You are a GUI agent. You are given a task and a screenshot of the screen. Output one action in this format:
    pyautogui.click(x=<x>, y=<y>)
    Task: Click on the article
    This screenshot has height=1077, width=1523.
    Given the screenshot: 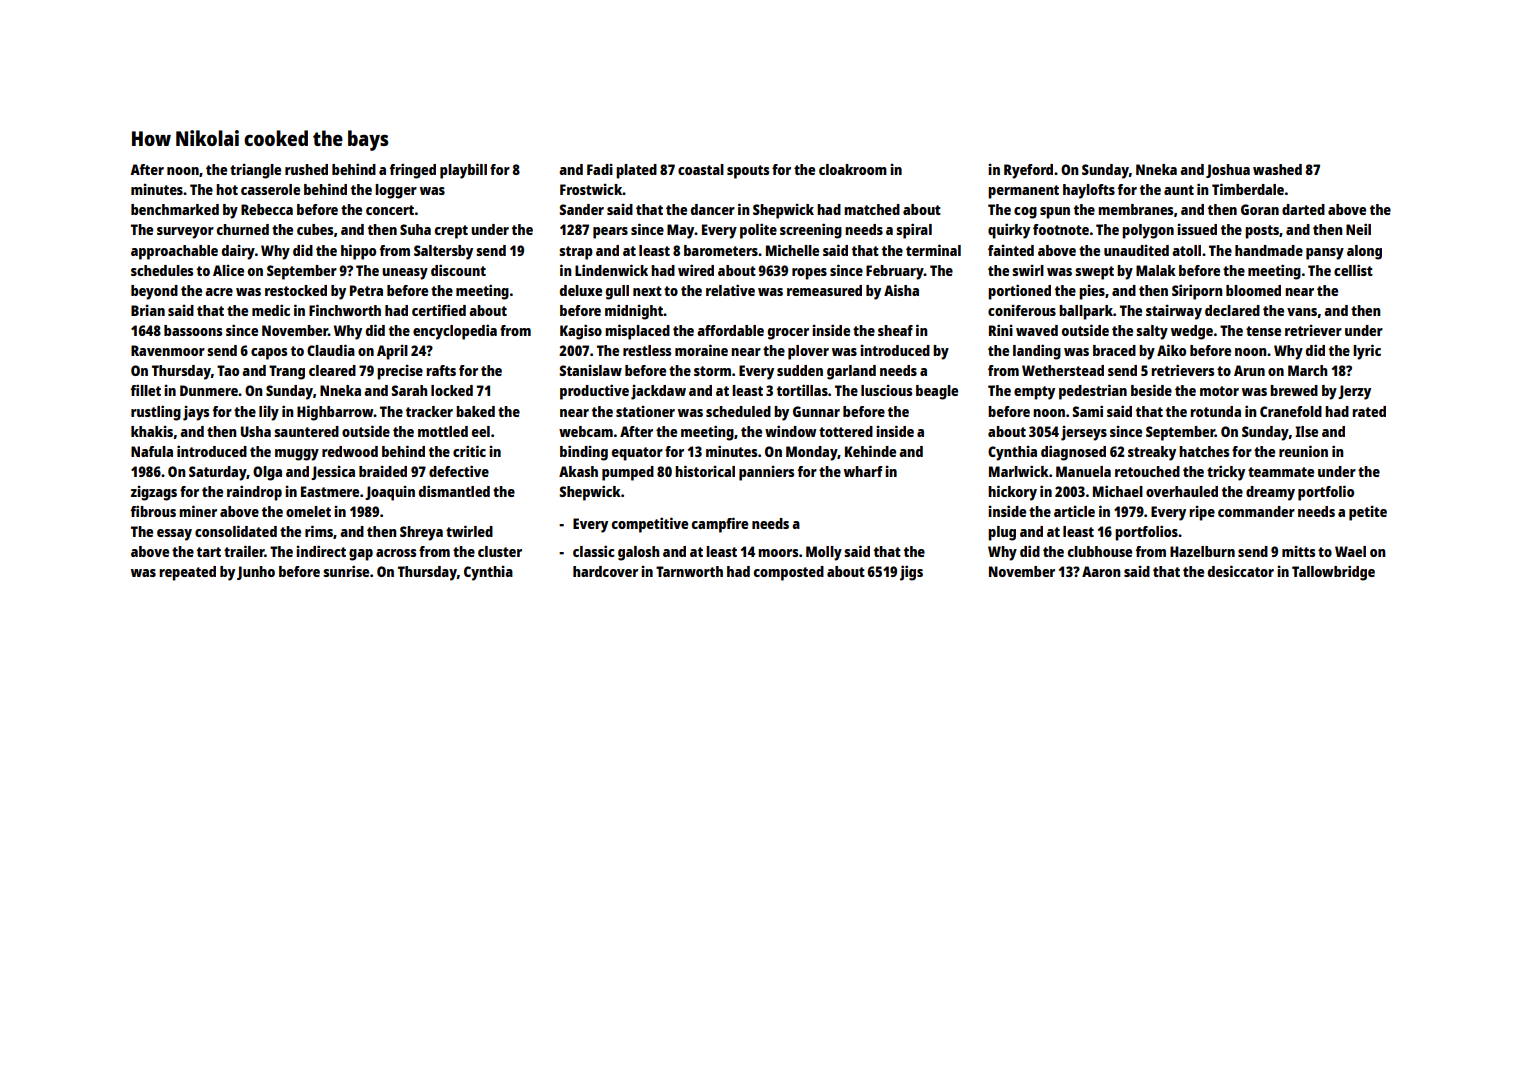 What is the action you would take?
    pyautogui.click(x=1074, y=511)
